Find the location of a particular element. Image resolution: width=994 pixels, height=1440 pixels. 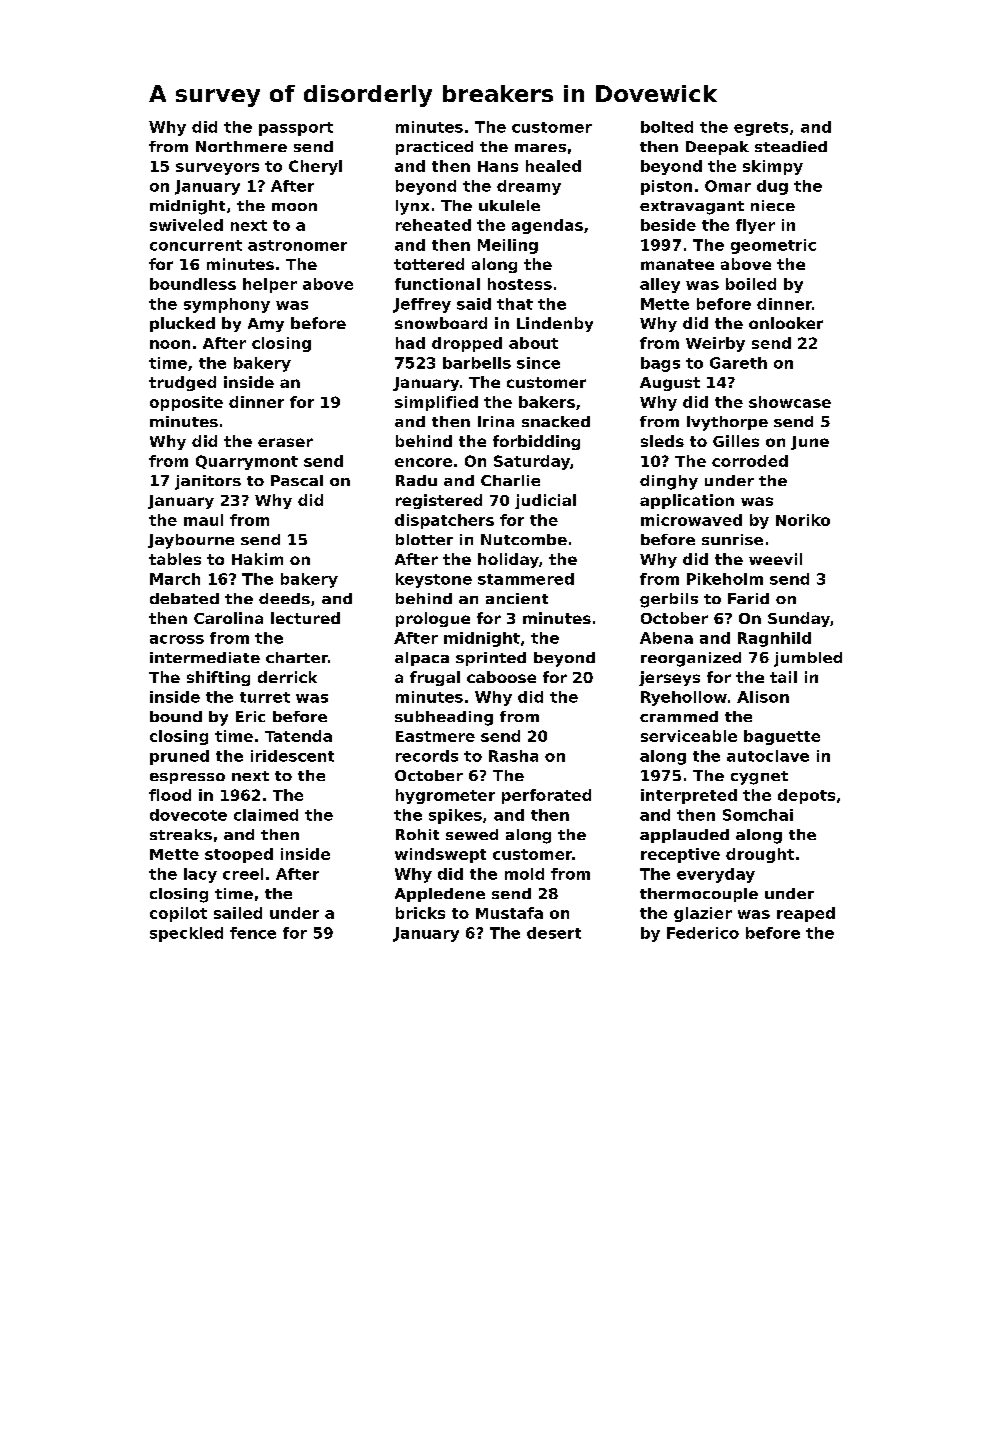

Nutcombe is located at coordinates (524, 539).
